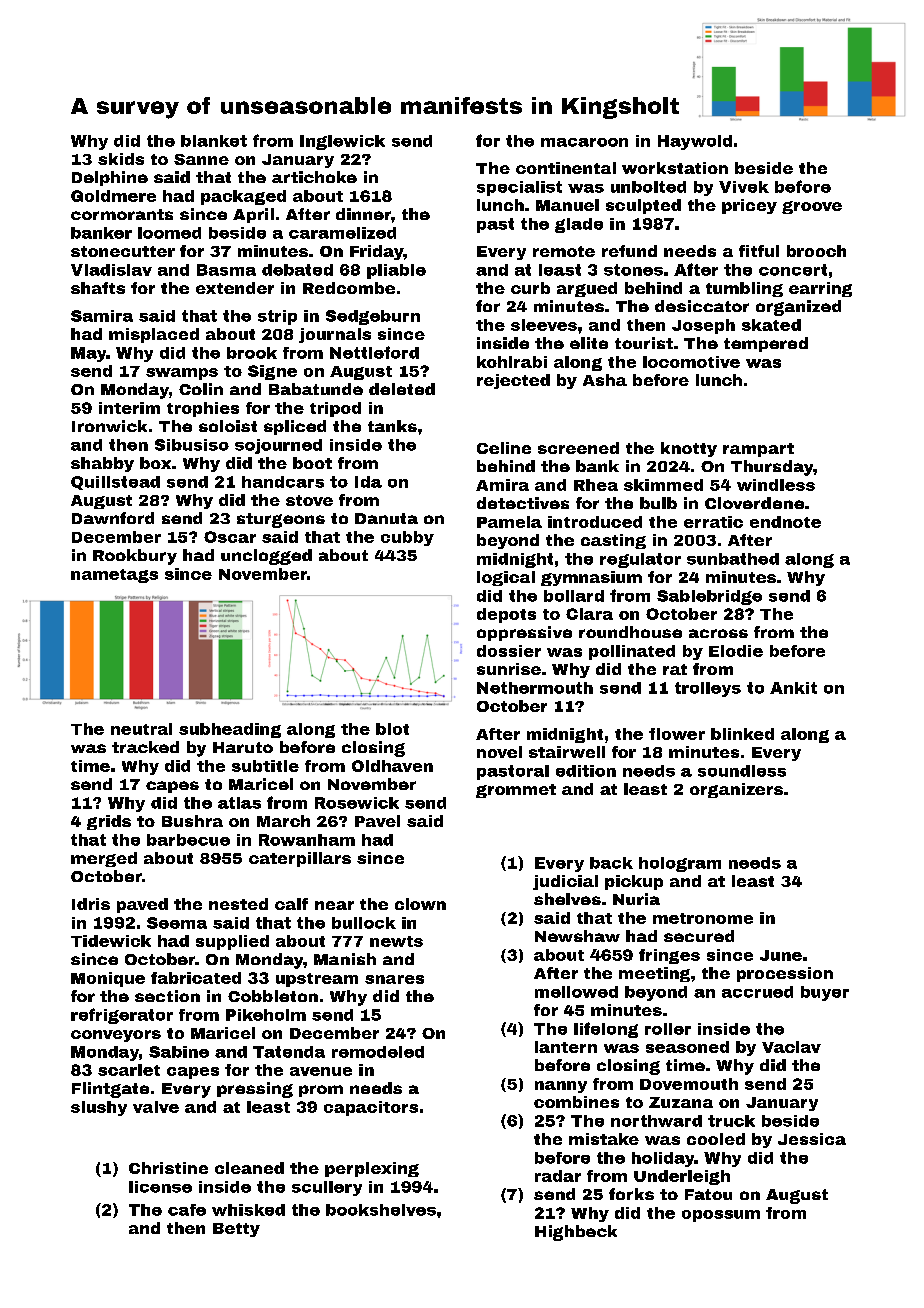  I want to click on Haywold, so click(695, 142).
